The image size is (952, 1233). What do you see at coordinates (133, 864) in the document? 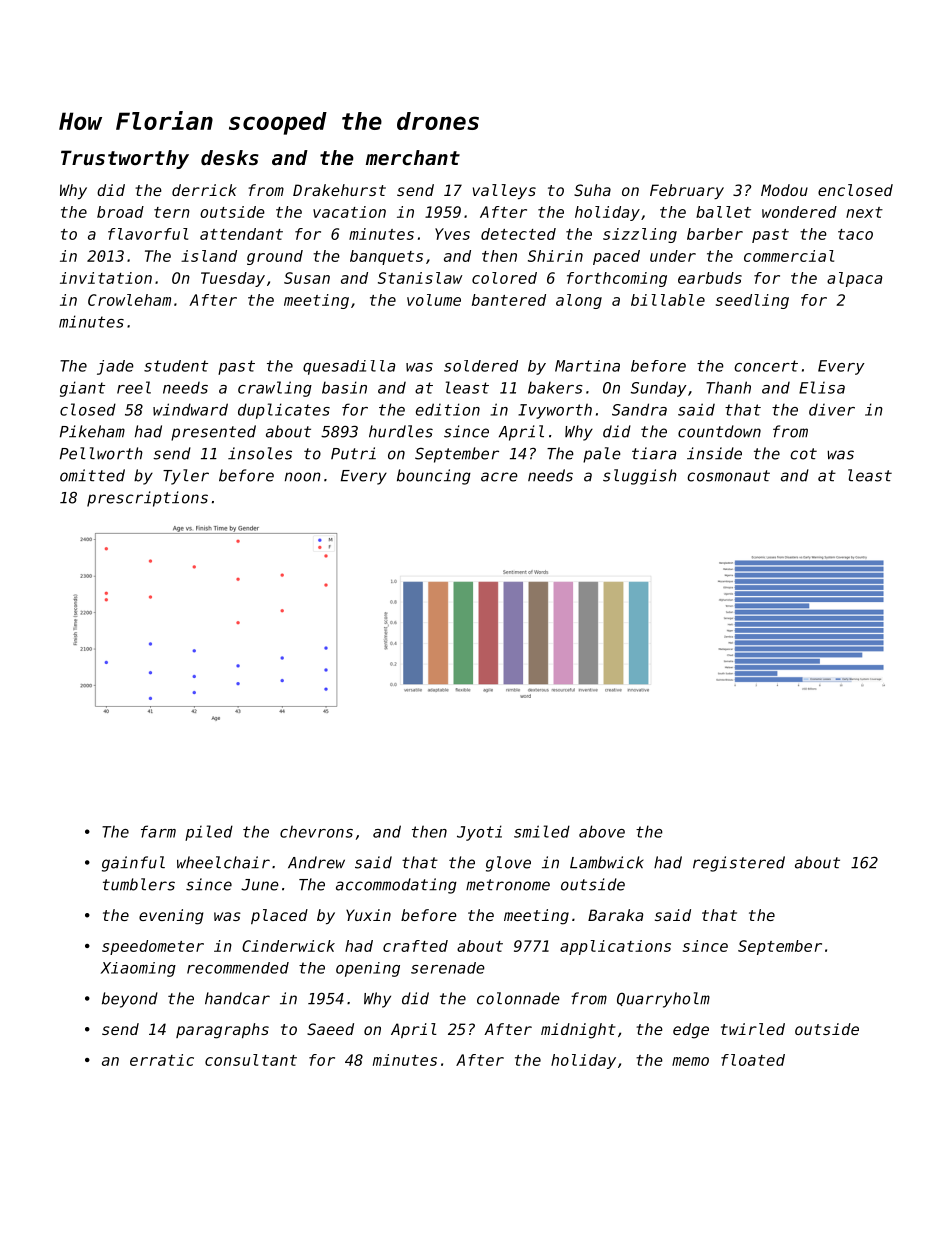
I see `gainful` at bounding box center [133, 864].
